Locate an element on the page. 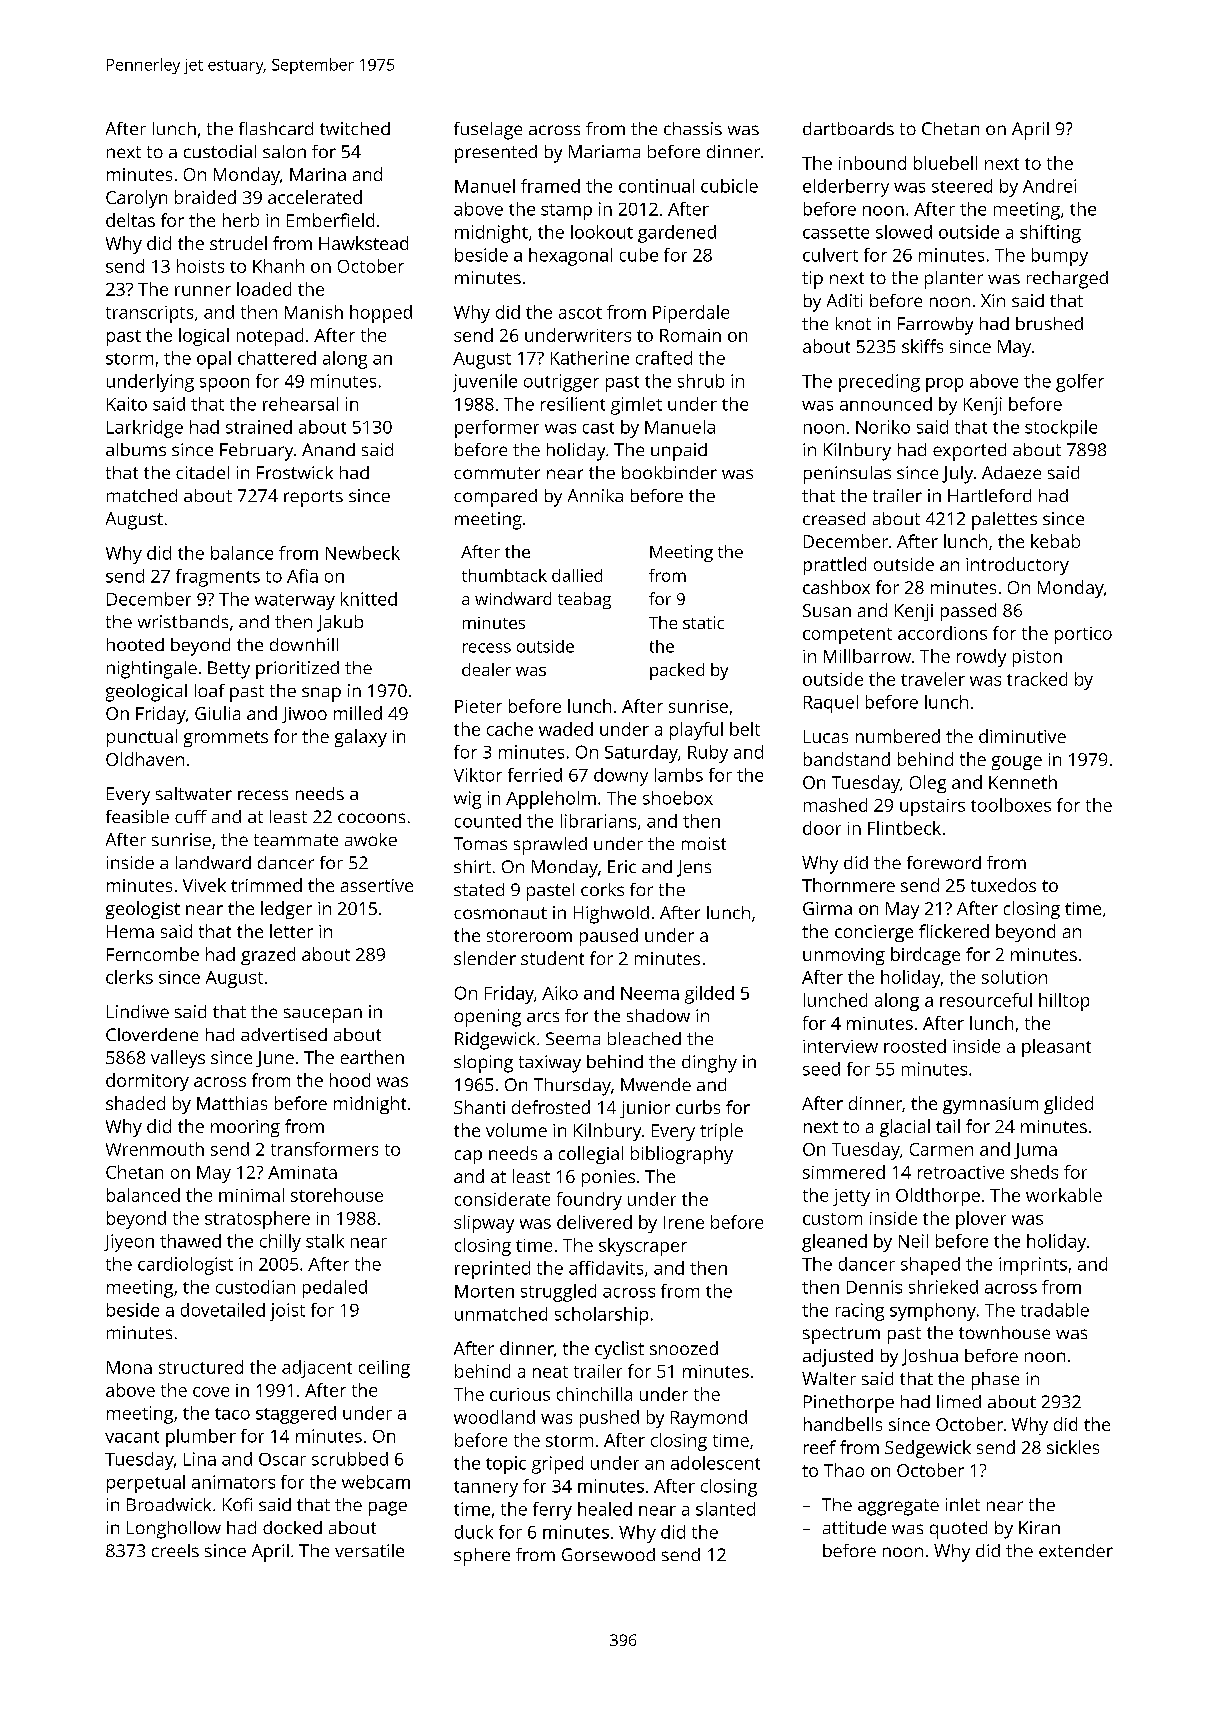 The height and width of the image is (1724, 1219). Girma is located at coordinates (827, 908).
